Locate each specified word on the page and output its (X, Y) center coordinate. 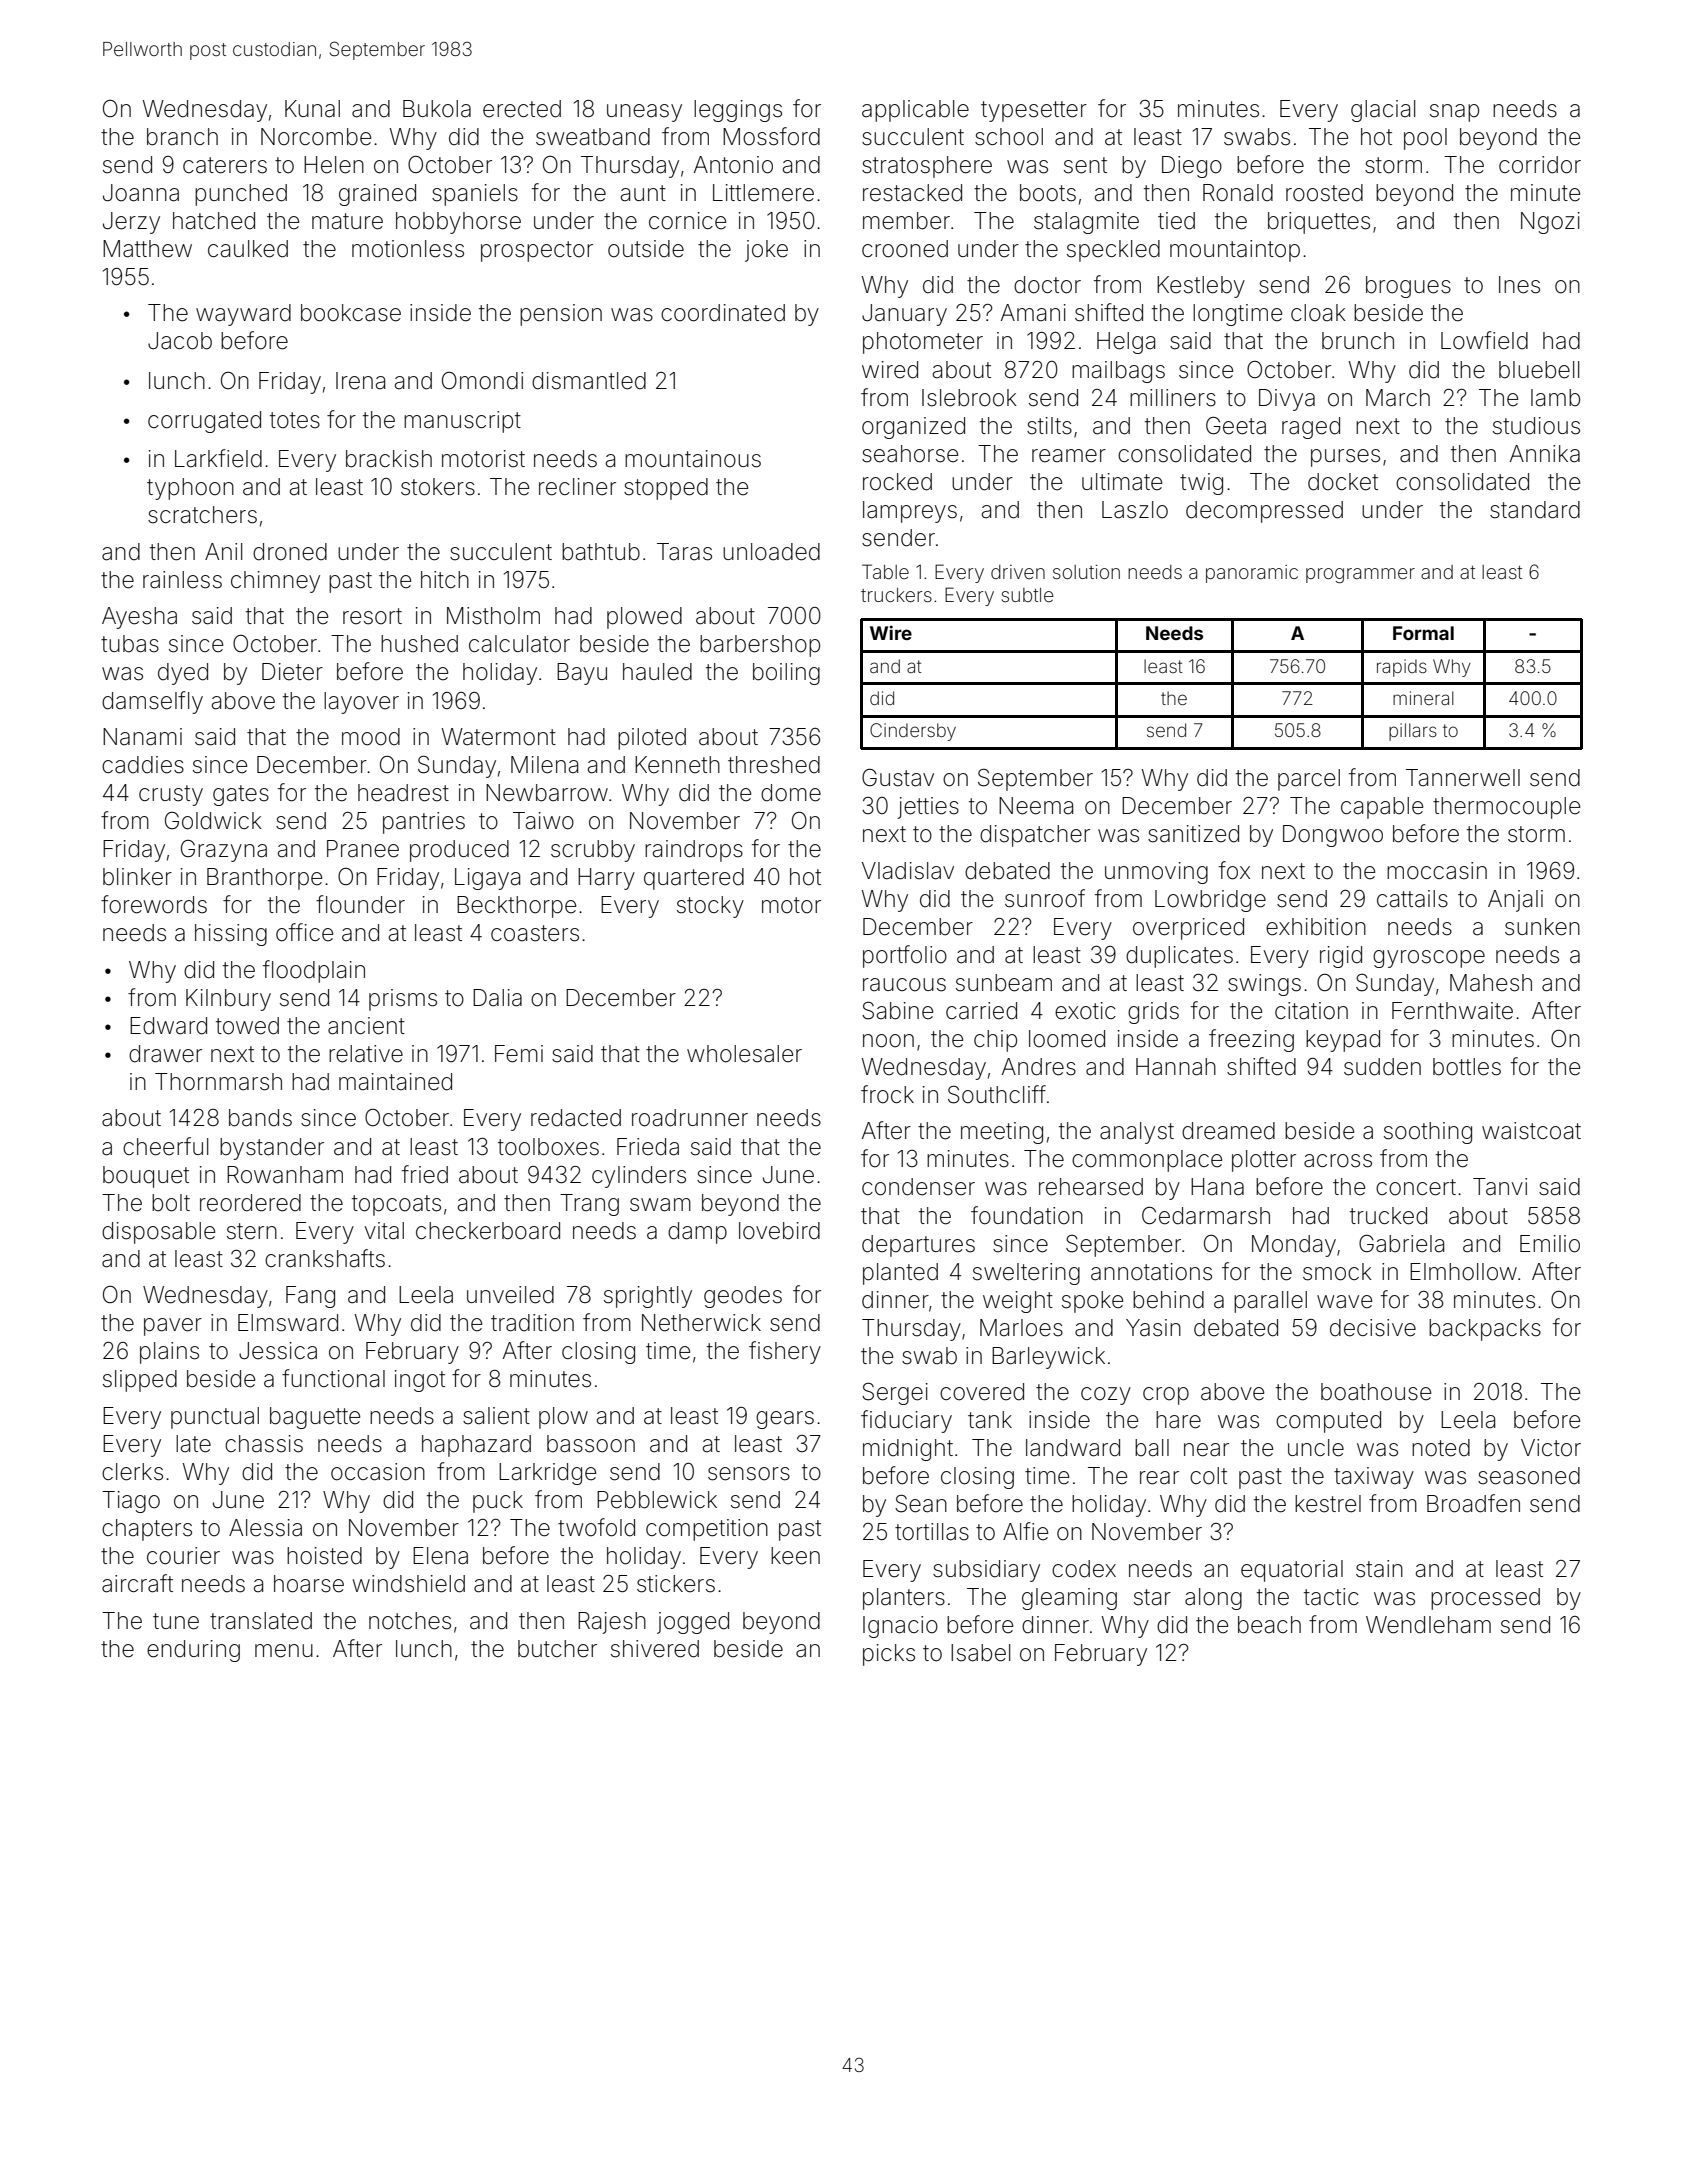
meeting (1002, 1133)
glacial (1383, 111)
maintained (395, 1082)
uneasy (644, 113)
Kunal (312, 109)
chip (995, 1041)
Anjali (1515, 901)
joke (766, 251)
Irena (360, 381)
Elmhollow (1463, 1272)
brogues (1408, 287)
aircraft (137, 1583)
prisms (403, 1000)
